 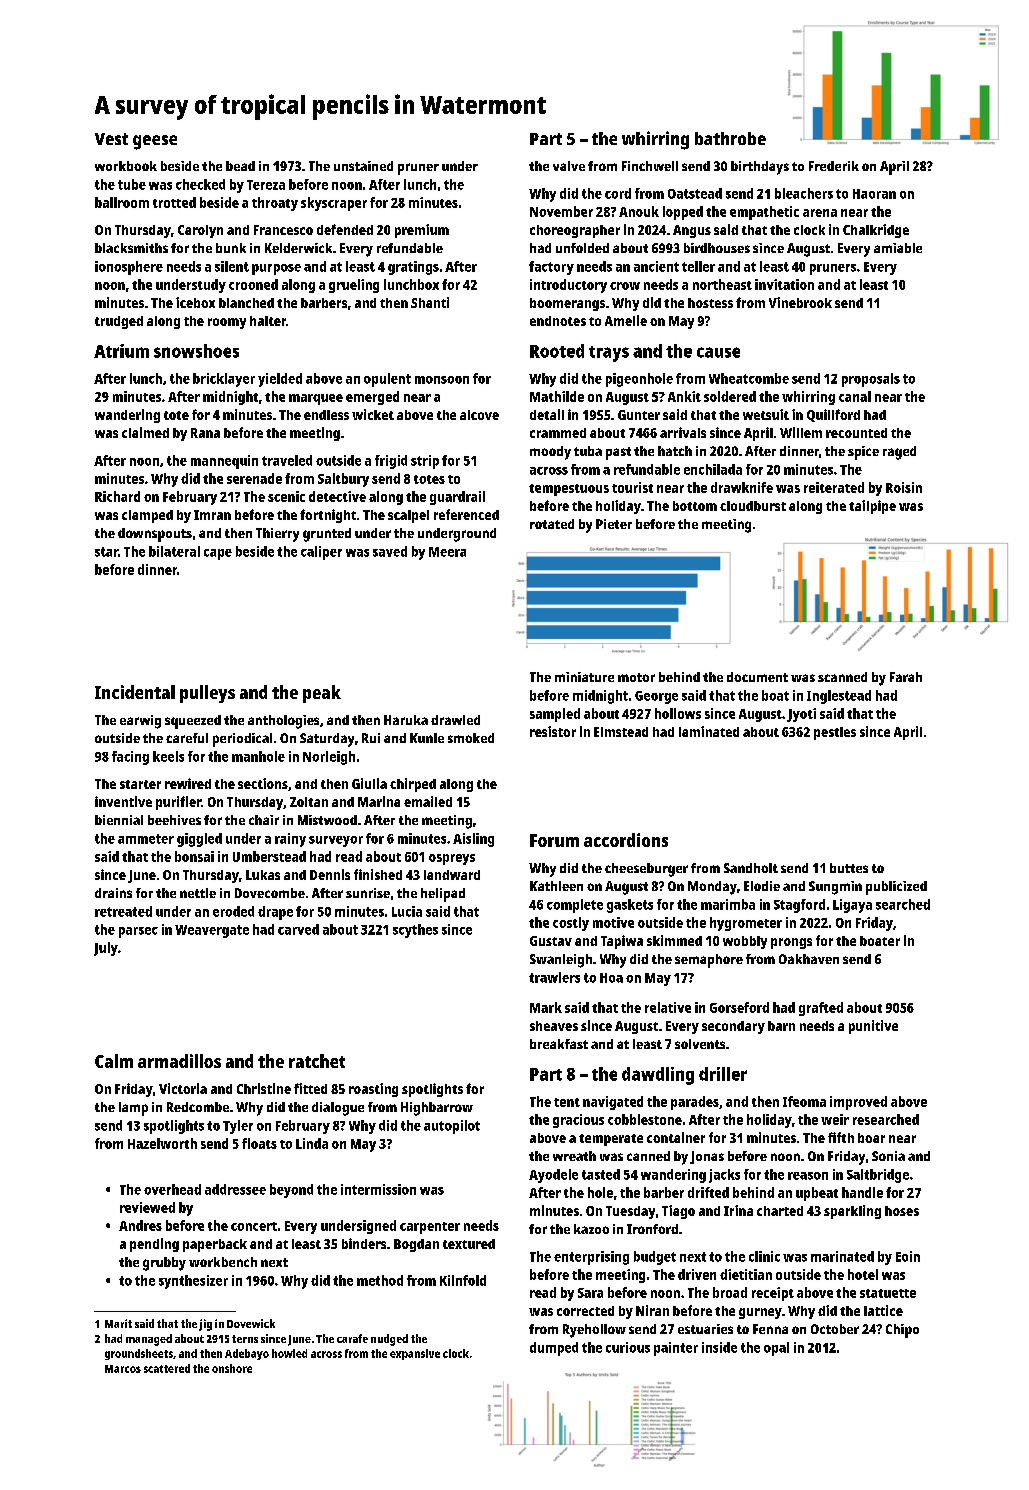 What do you see at coordinates (898, 248) in the page?
I see `amiable` at bounding box center [898, 248].
